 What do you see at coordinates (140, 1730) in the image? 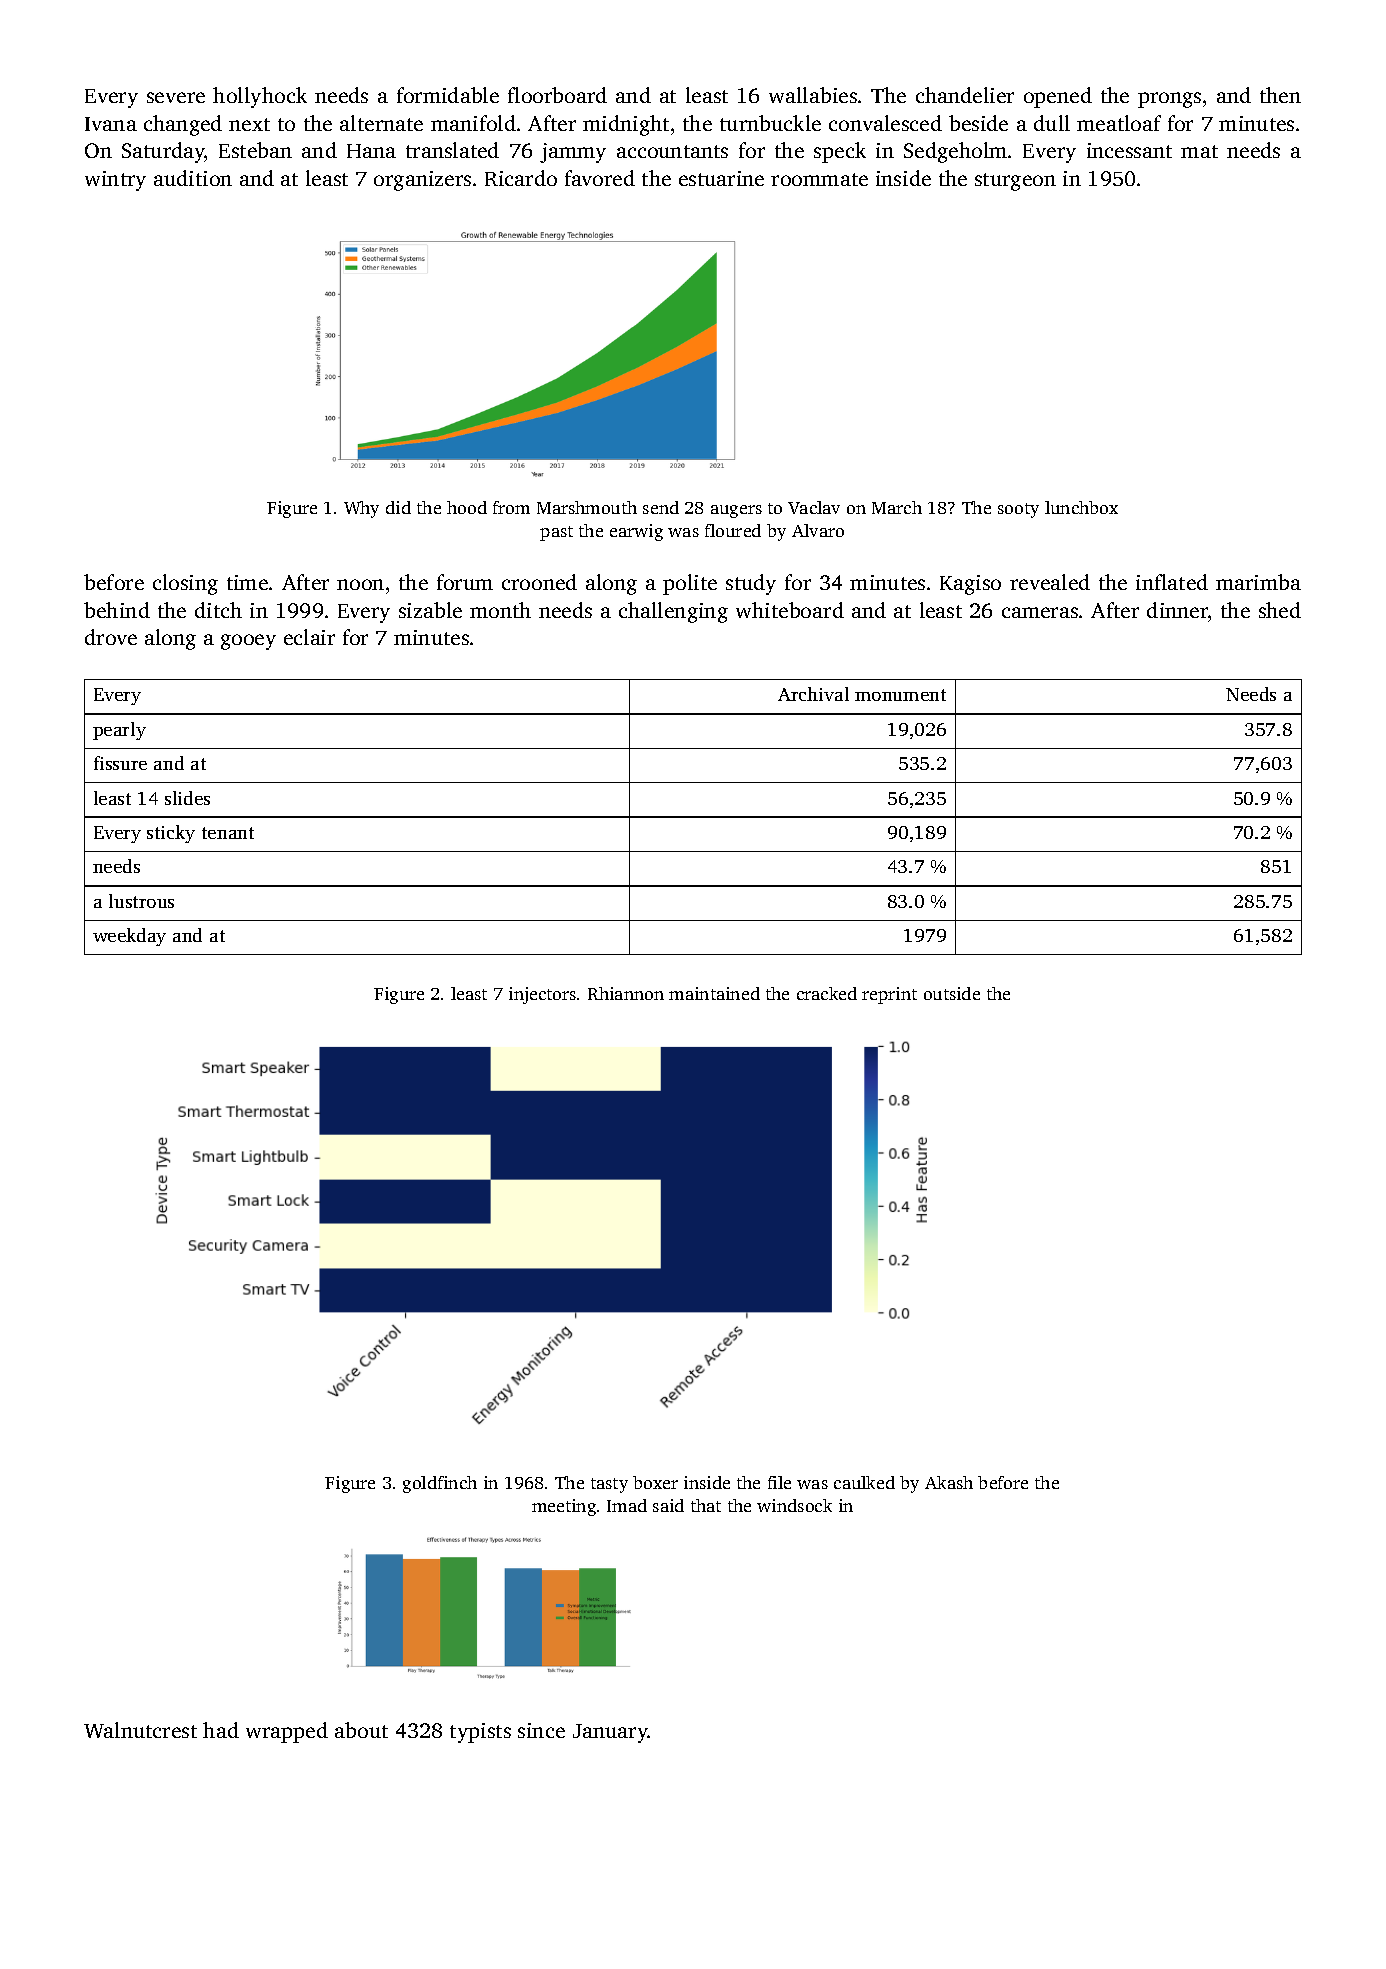
I see `Walnutcrest` at bounding box center [140, 1730].
